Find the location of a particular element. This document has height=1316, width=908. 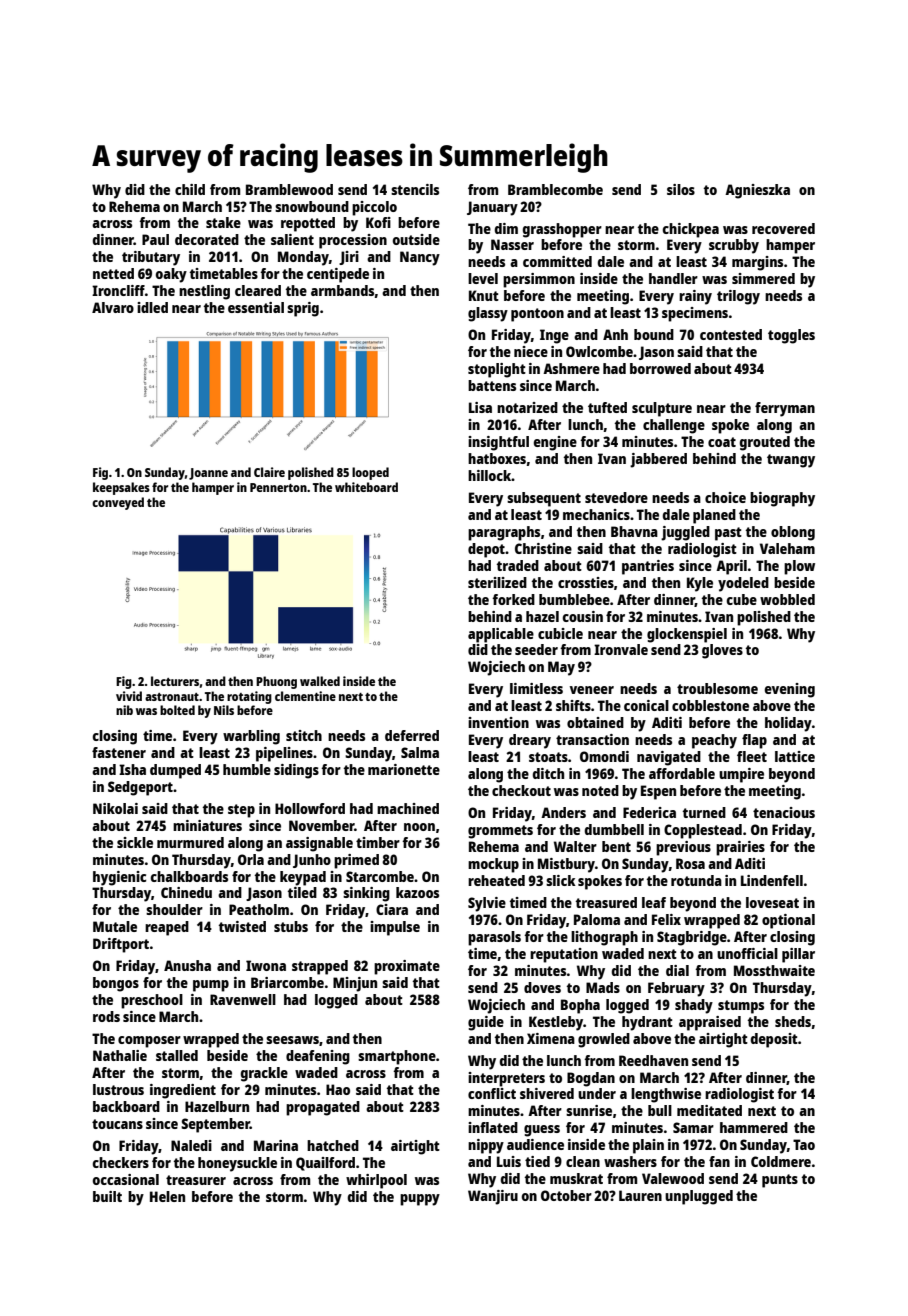

Orla is located at coordinates (251, 859).
